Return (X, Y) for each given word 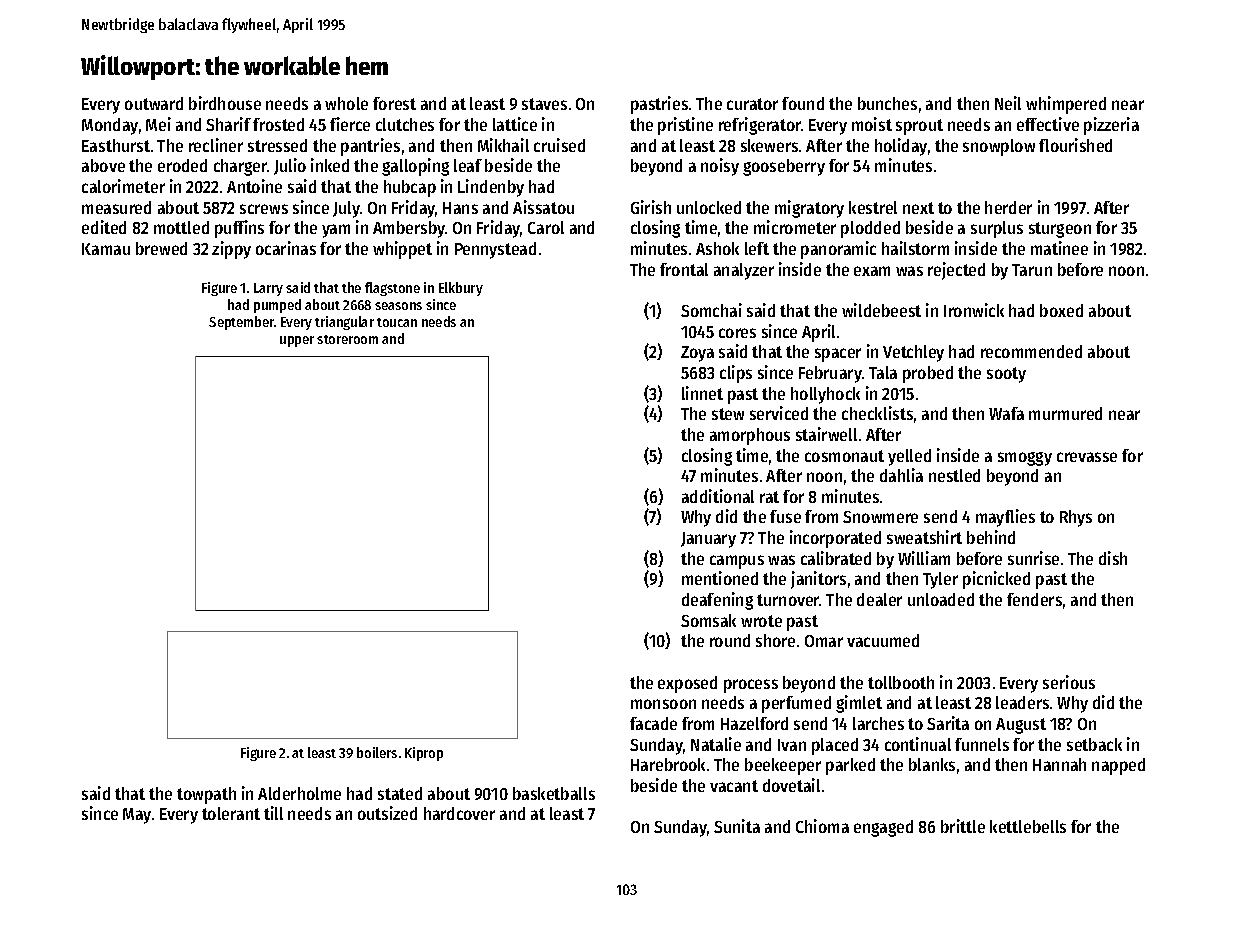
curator (752, 104)
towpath (206, 795)
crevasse (1087, 457)
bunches (887, 103)
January (708, 540)
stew (728, 414)
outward (154, 103)
